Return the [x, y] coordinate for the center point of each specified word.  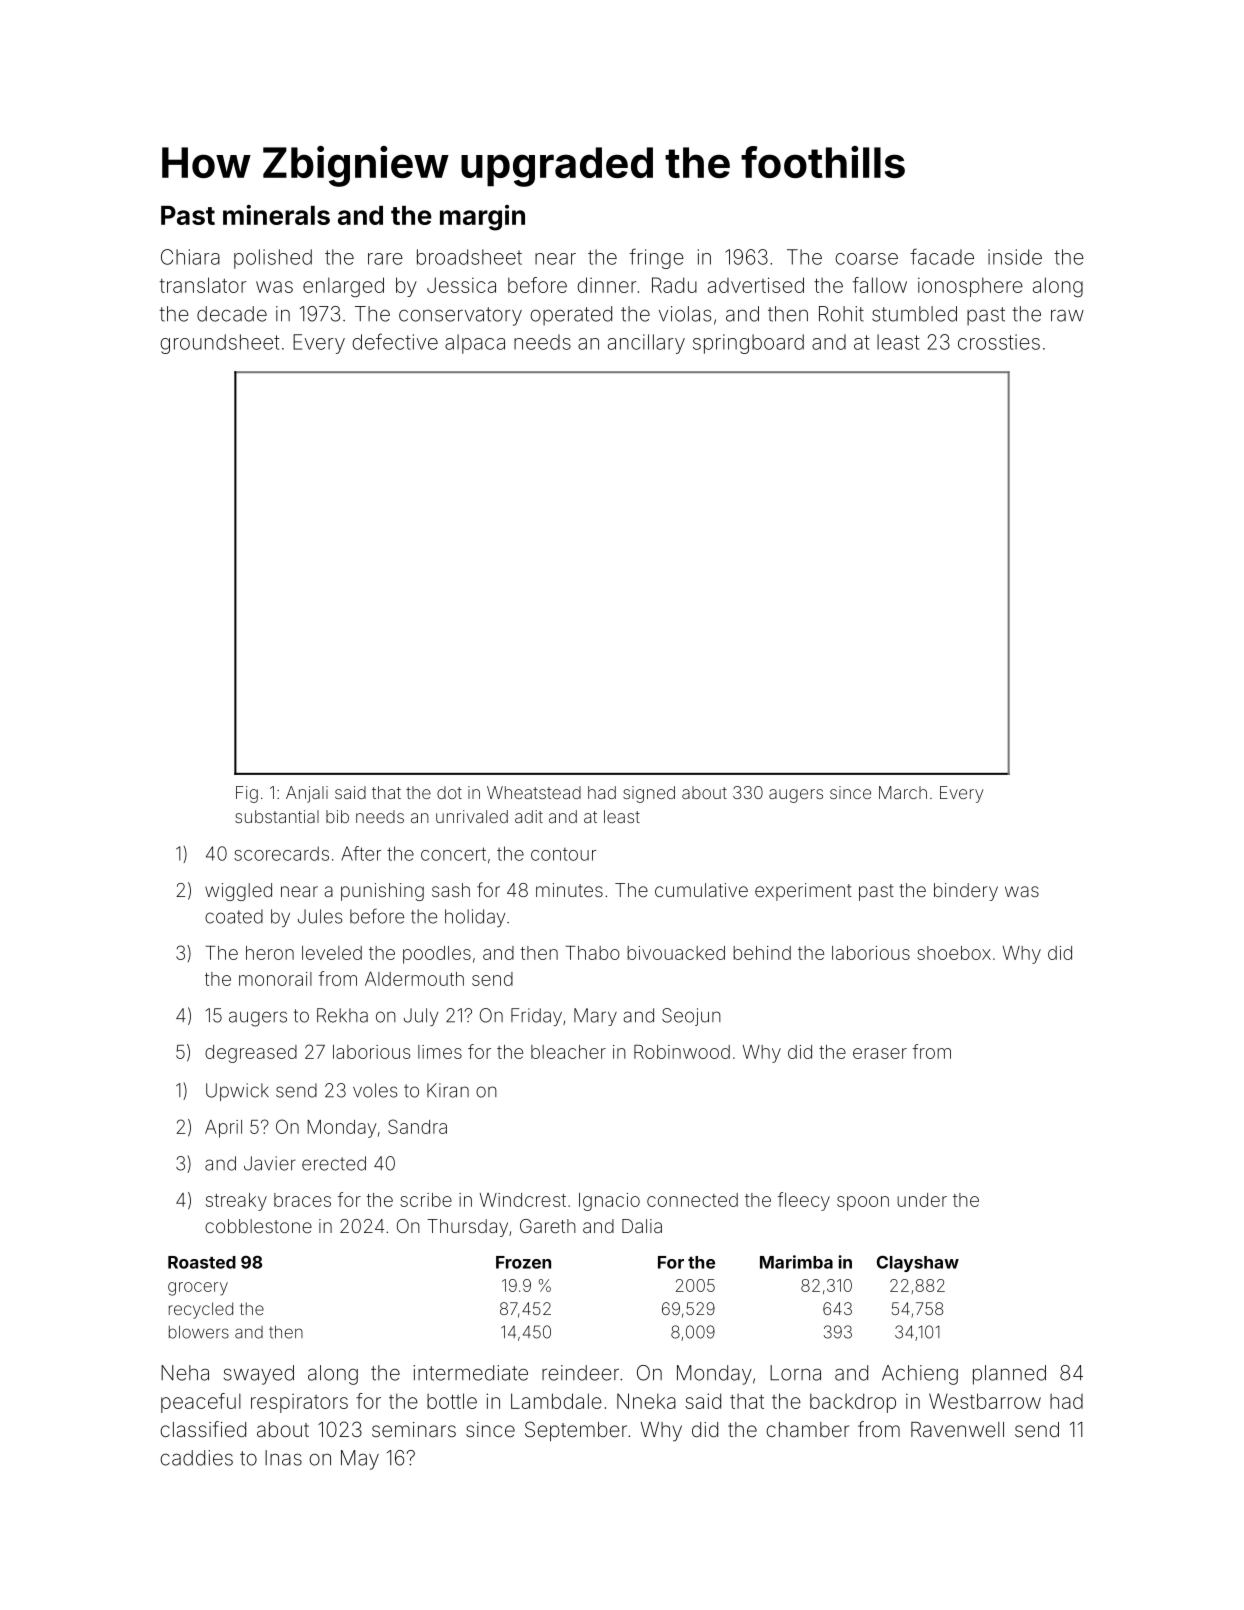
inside [1015, 257]
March [903, 792]
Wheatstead [534, 792]
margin [482, 218]
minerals [276, 215]
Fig [247, 794]
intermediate [470, 1373]
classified [203, 1429]
